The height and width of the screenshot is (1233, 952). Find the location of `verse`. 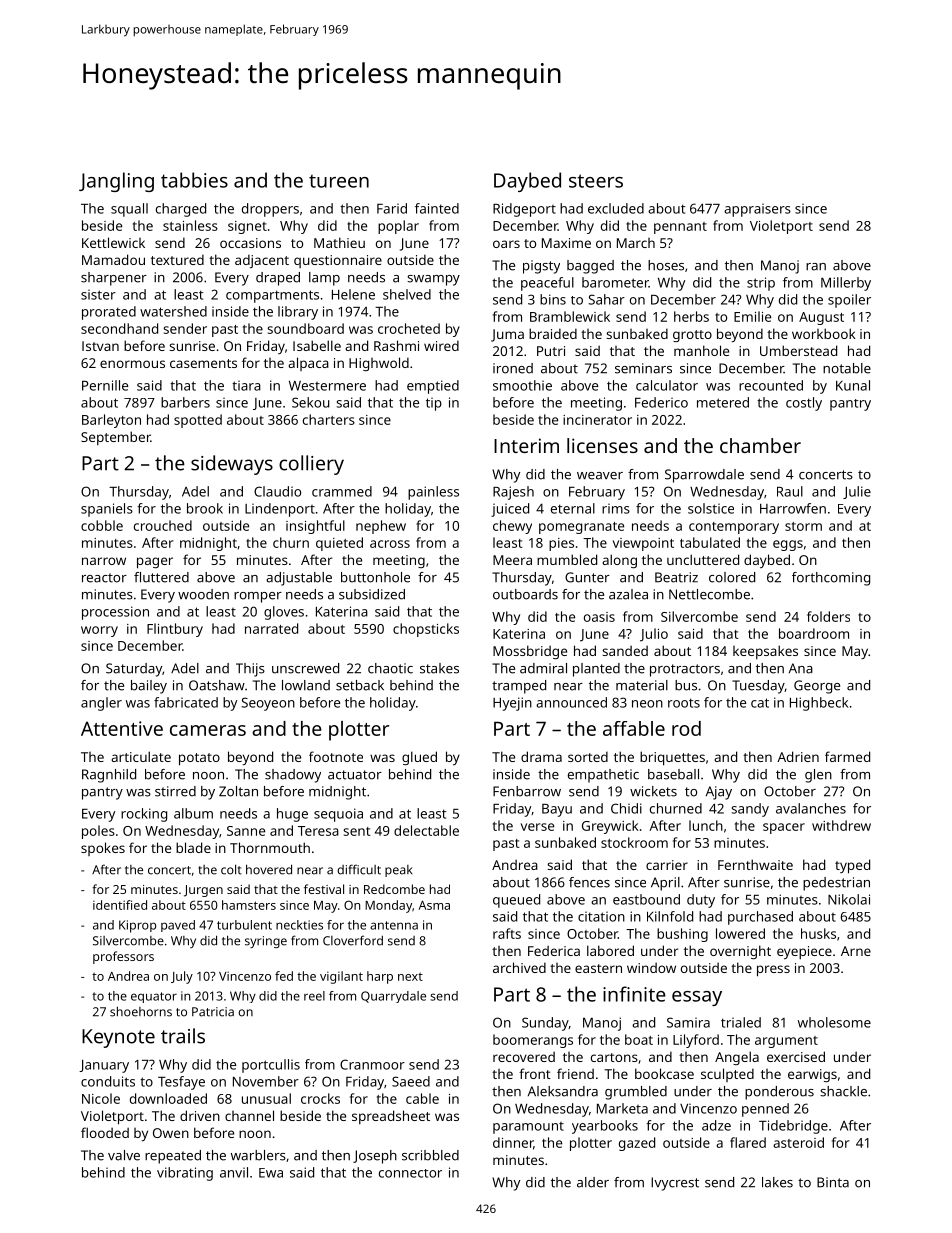

verse is located at coordinates (537, 827).
